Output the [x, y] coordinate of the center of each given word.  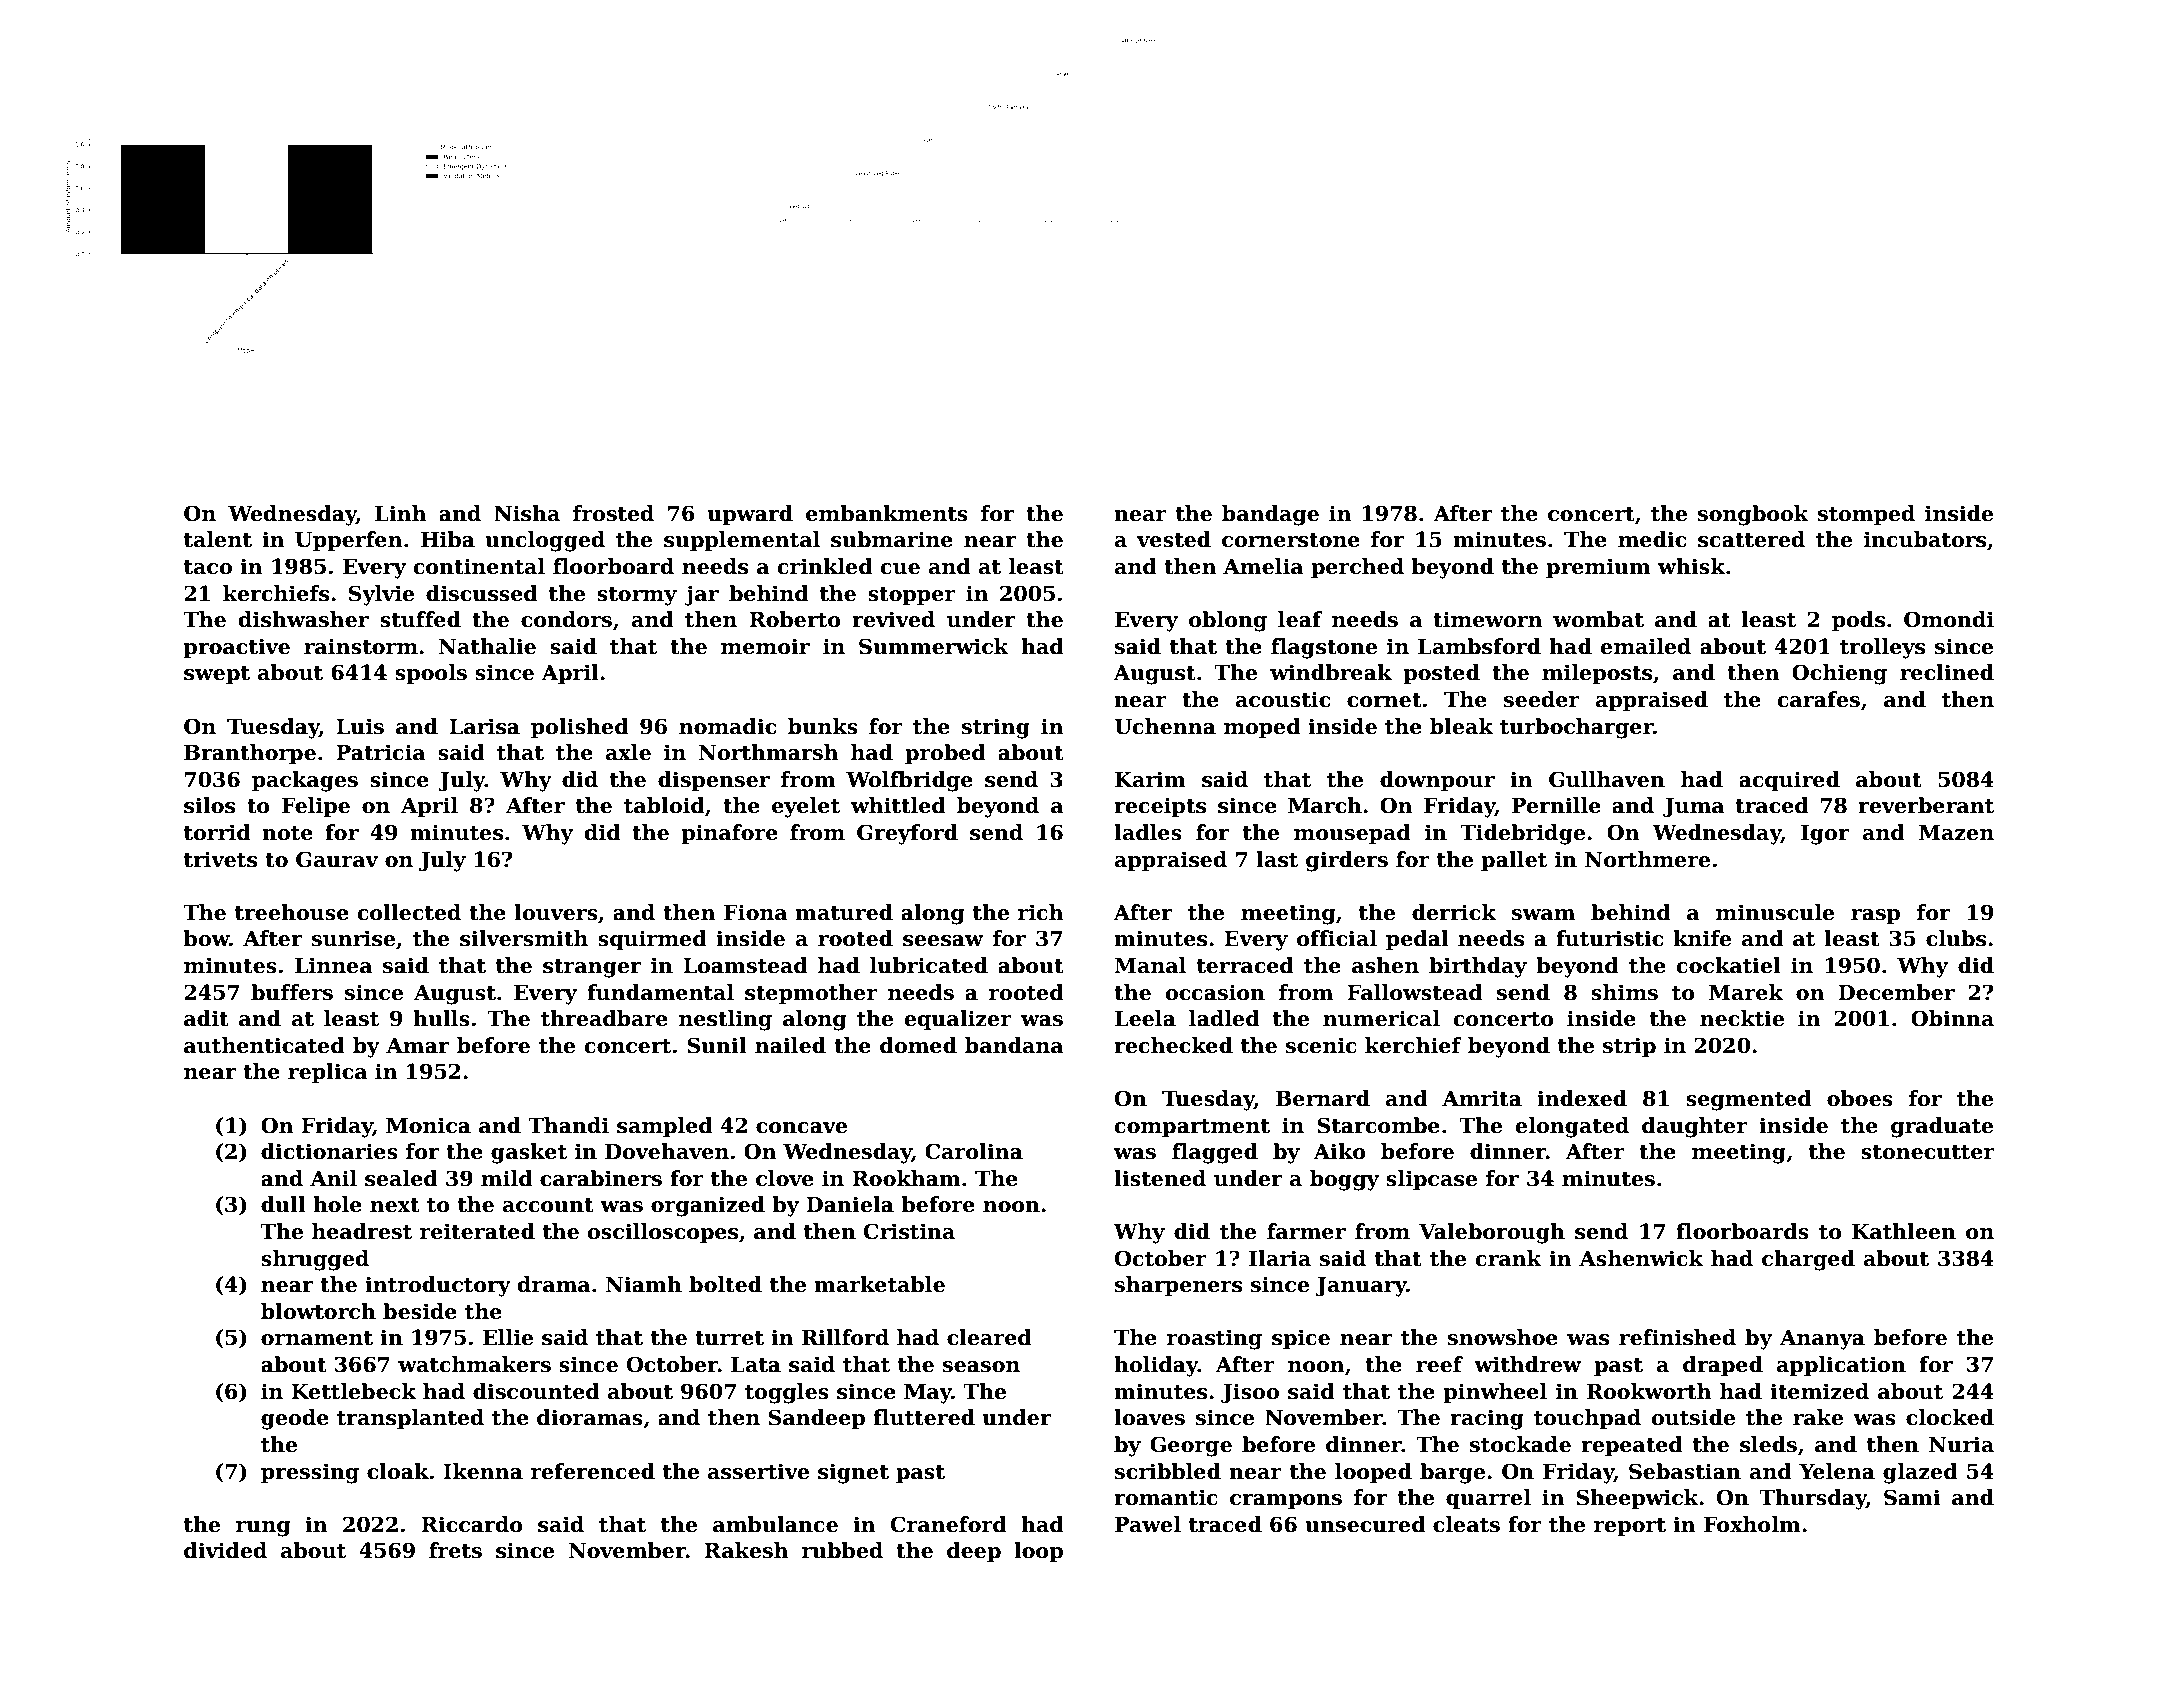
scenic [1321, 1045]
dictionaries [329, 1151]
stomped [1866, 515]
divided [225, 1550]
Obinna [1952, 1018]
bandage [1270, 515]
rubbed [842, 1550]
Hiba [448, 539]
